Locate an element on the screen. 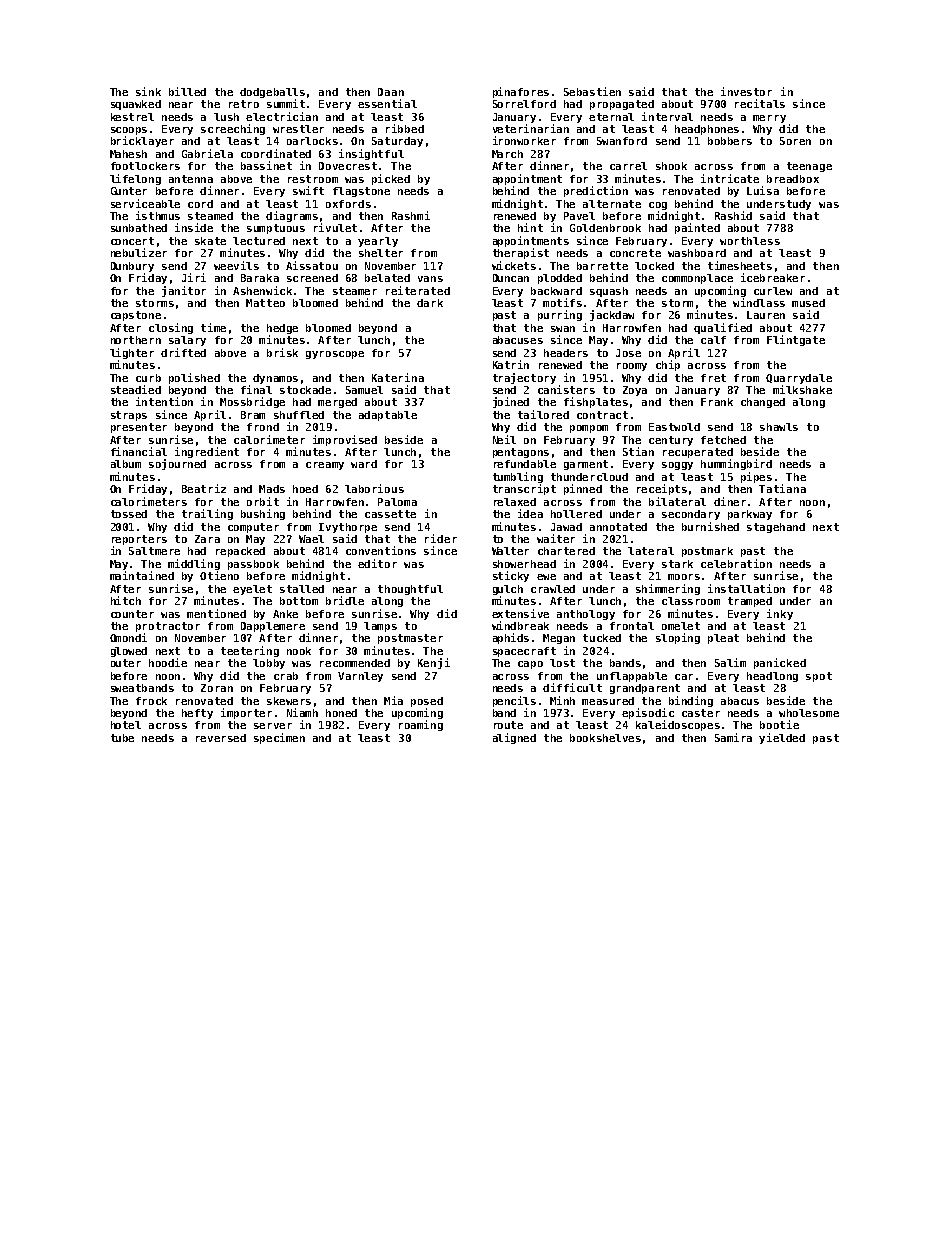 This screenshot has height=1233, width=952. Tatiana is located at coordinates (782, 488).
